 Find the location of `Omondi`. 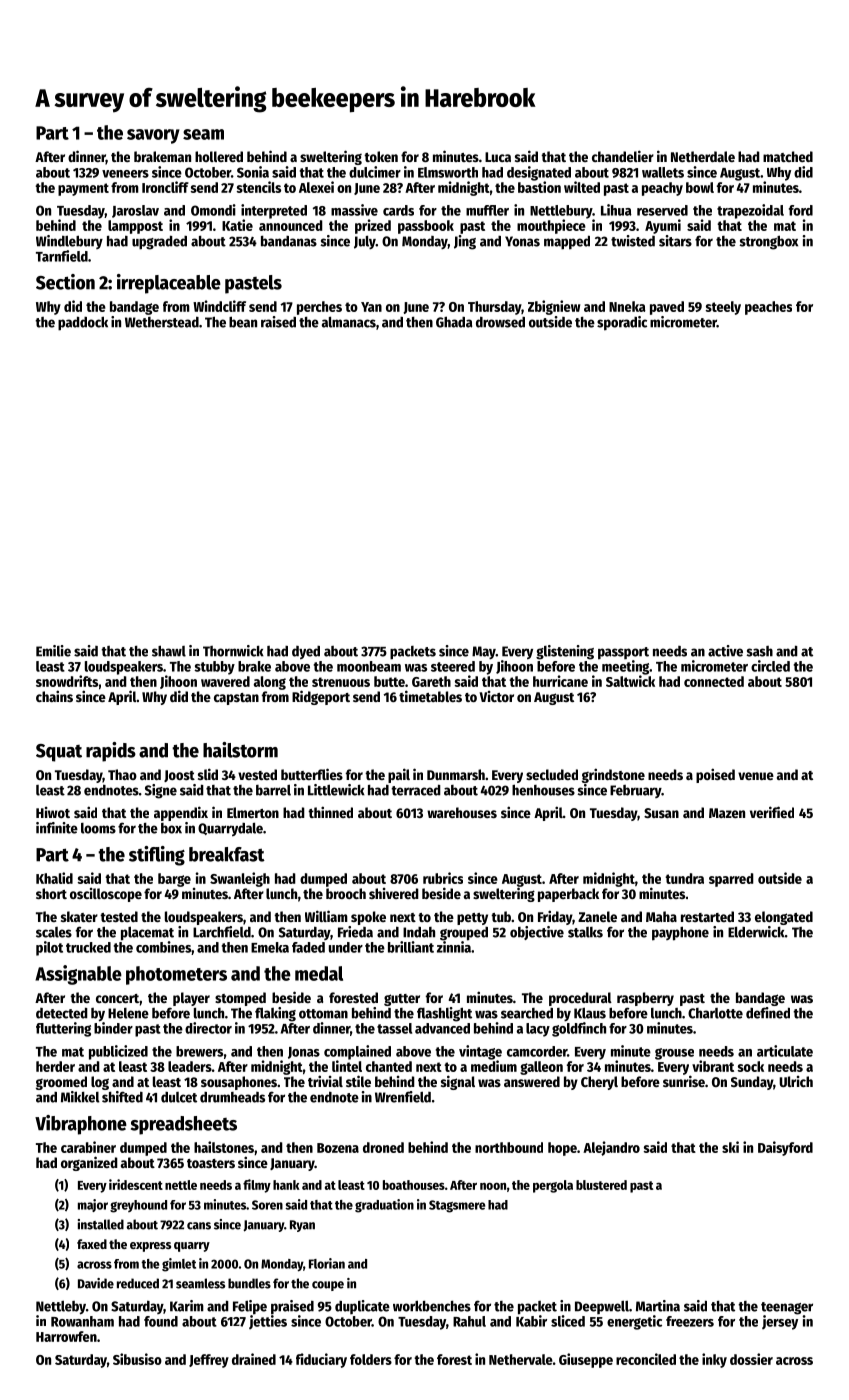

Omondi is located at coordinates (213, 210).
